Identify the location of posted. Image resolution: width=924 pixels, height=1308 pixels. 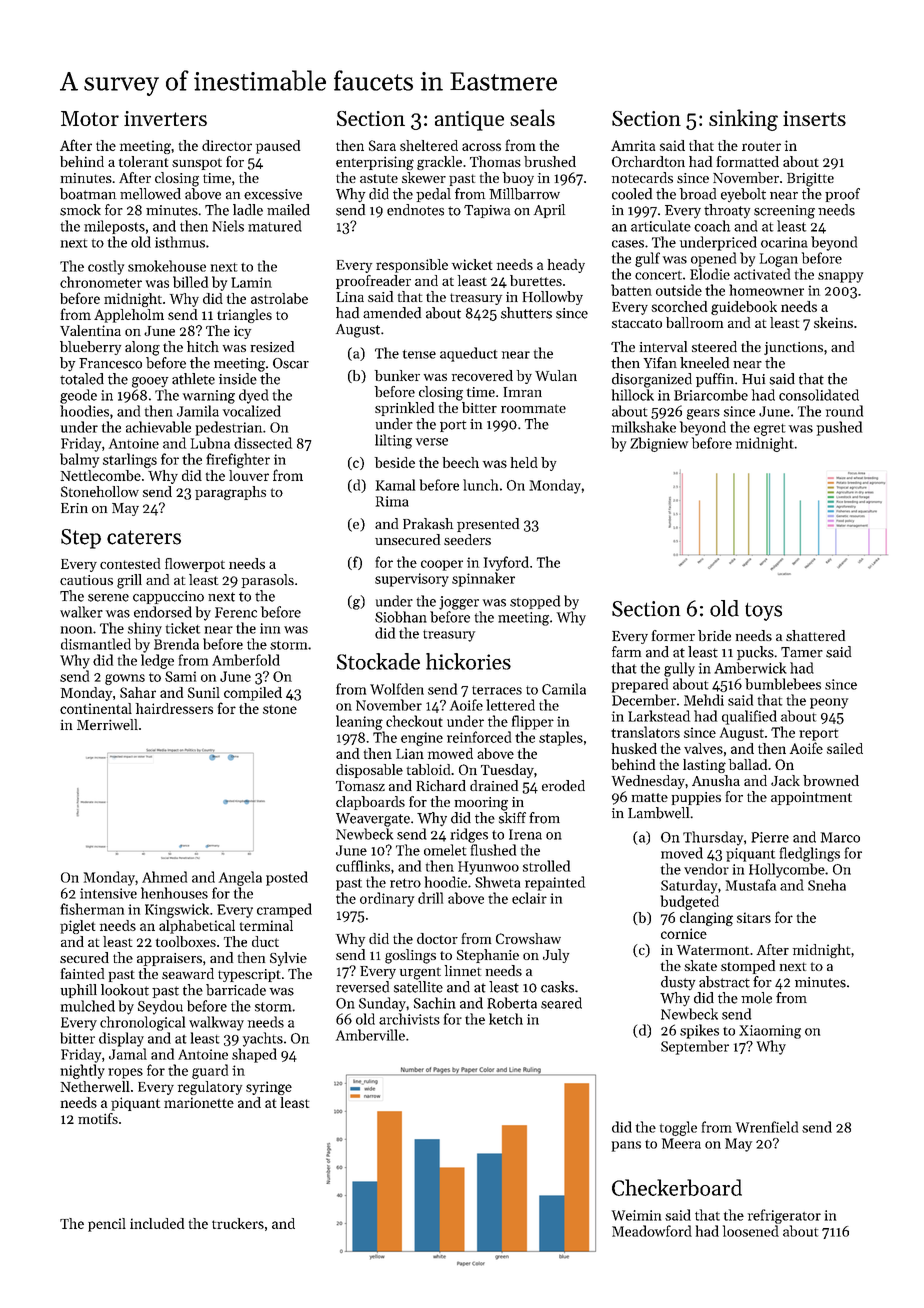
(287, 878).
